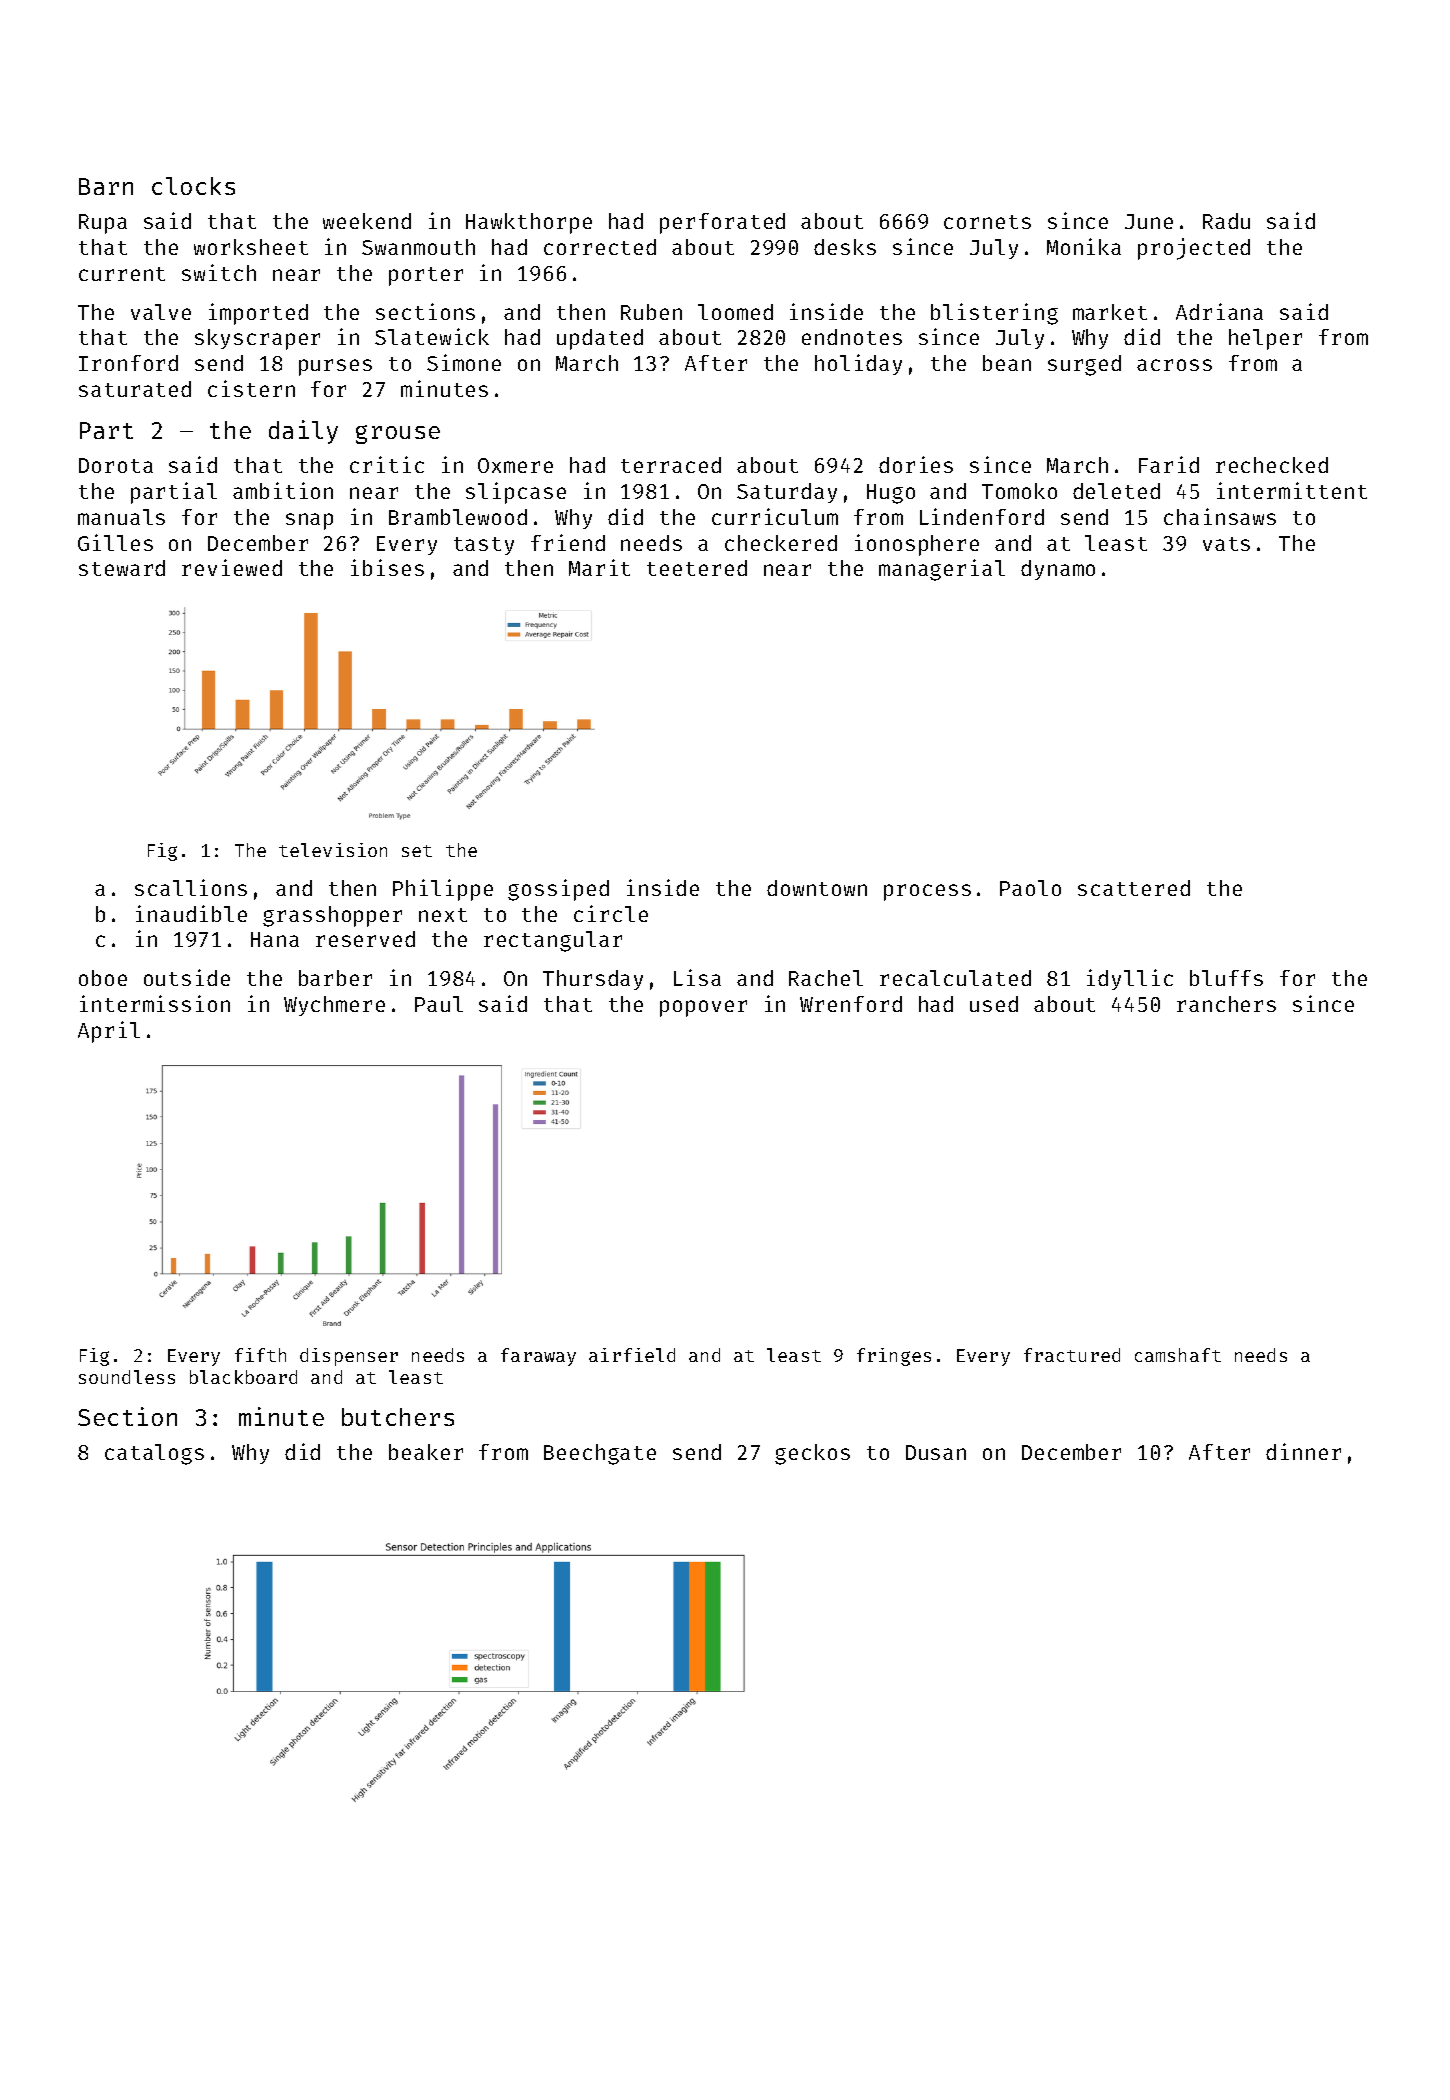 The height and width of the screenshot is (2100, 1450). What do you see at coordinates (600, 1454) in the screenshot?
I see `Beechgate` at bounding box center [600, 1454].
